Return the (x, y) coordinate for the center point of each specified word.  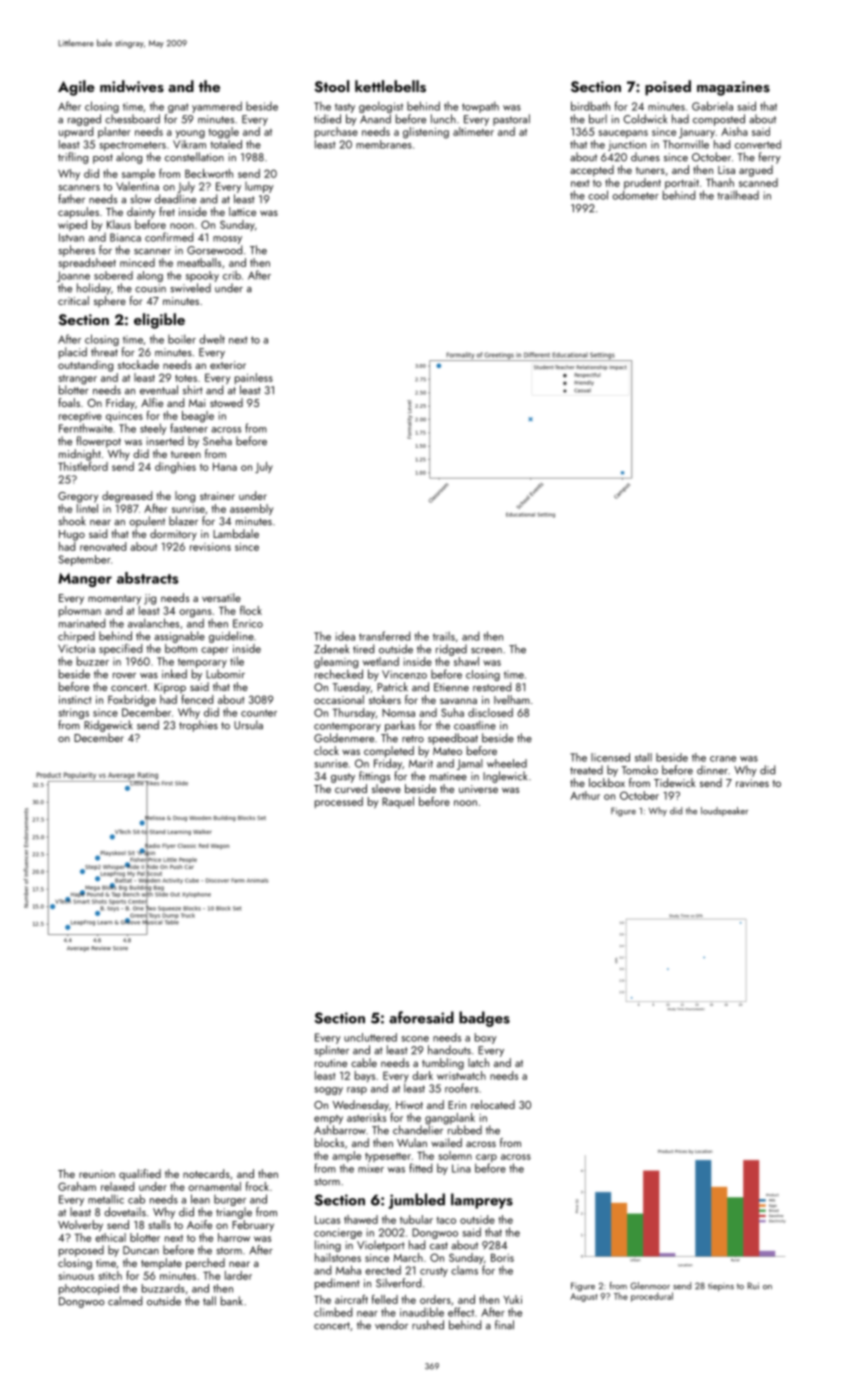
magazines (733, 88)
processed (339, 802)
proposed (81, 1251)
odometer (635, 195)
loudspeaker (724, 811)
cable (364, 1062)
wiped (72, 225)
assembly (251, 509)
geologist (381, 107)
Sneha (217, 441)
